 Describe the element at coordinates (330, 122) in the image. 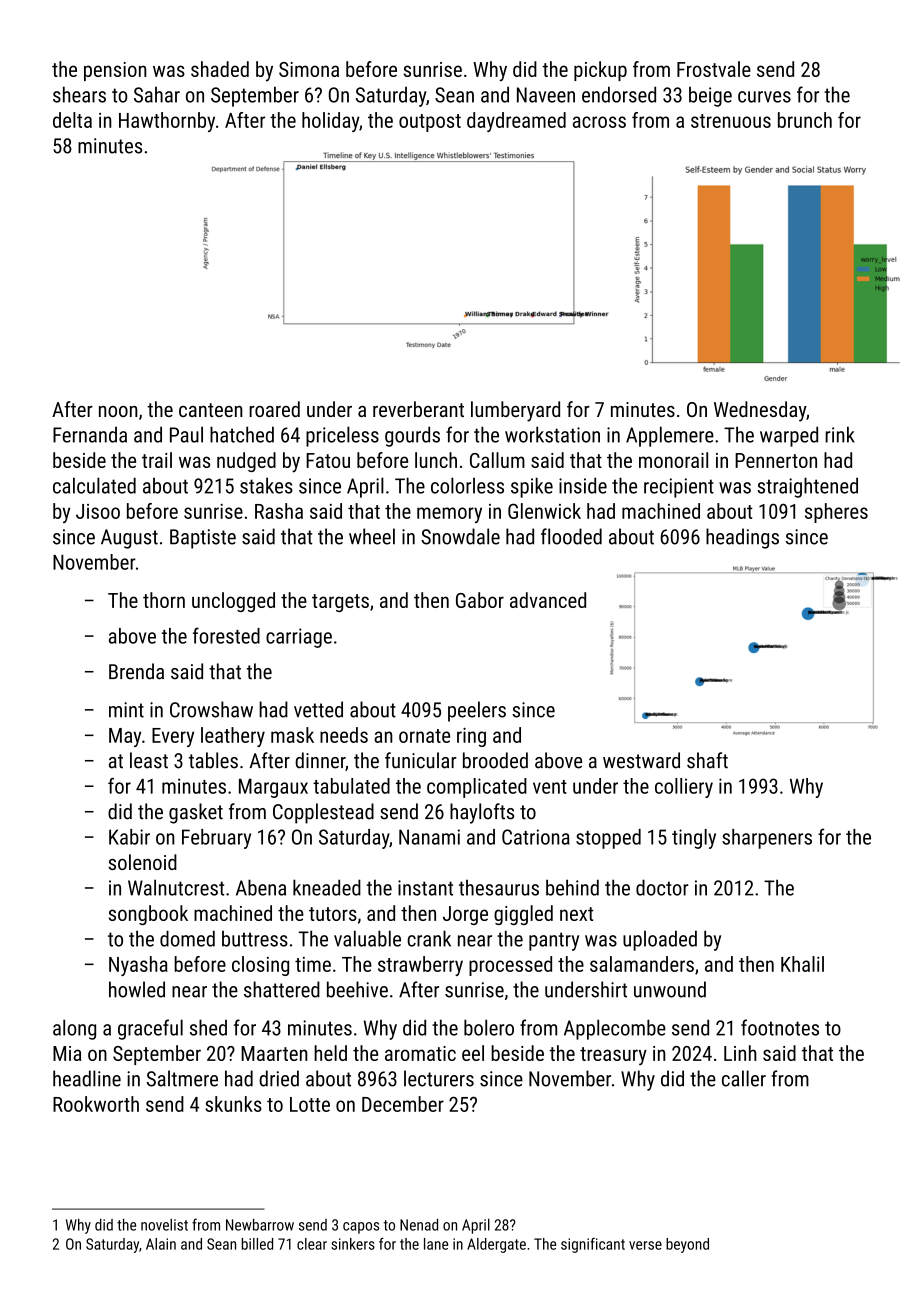

I see `holiday` at that location.
